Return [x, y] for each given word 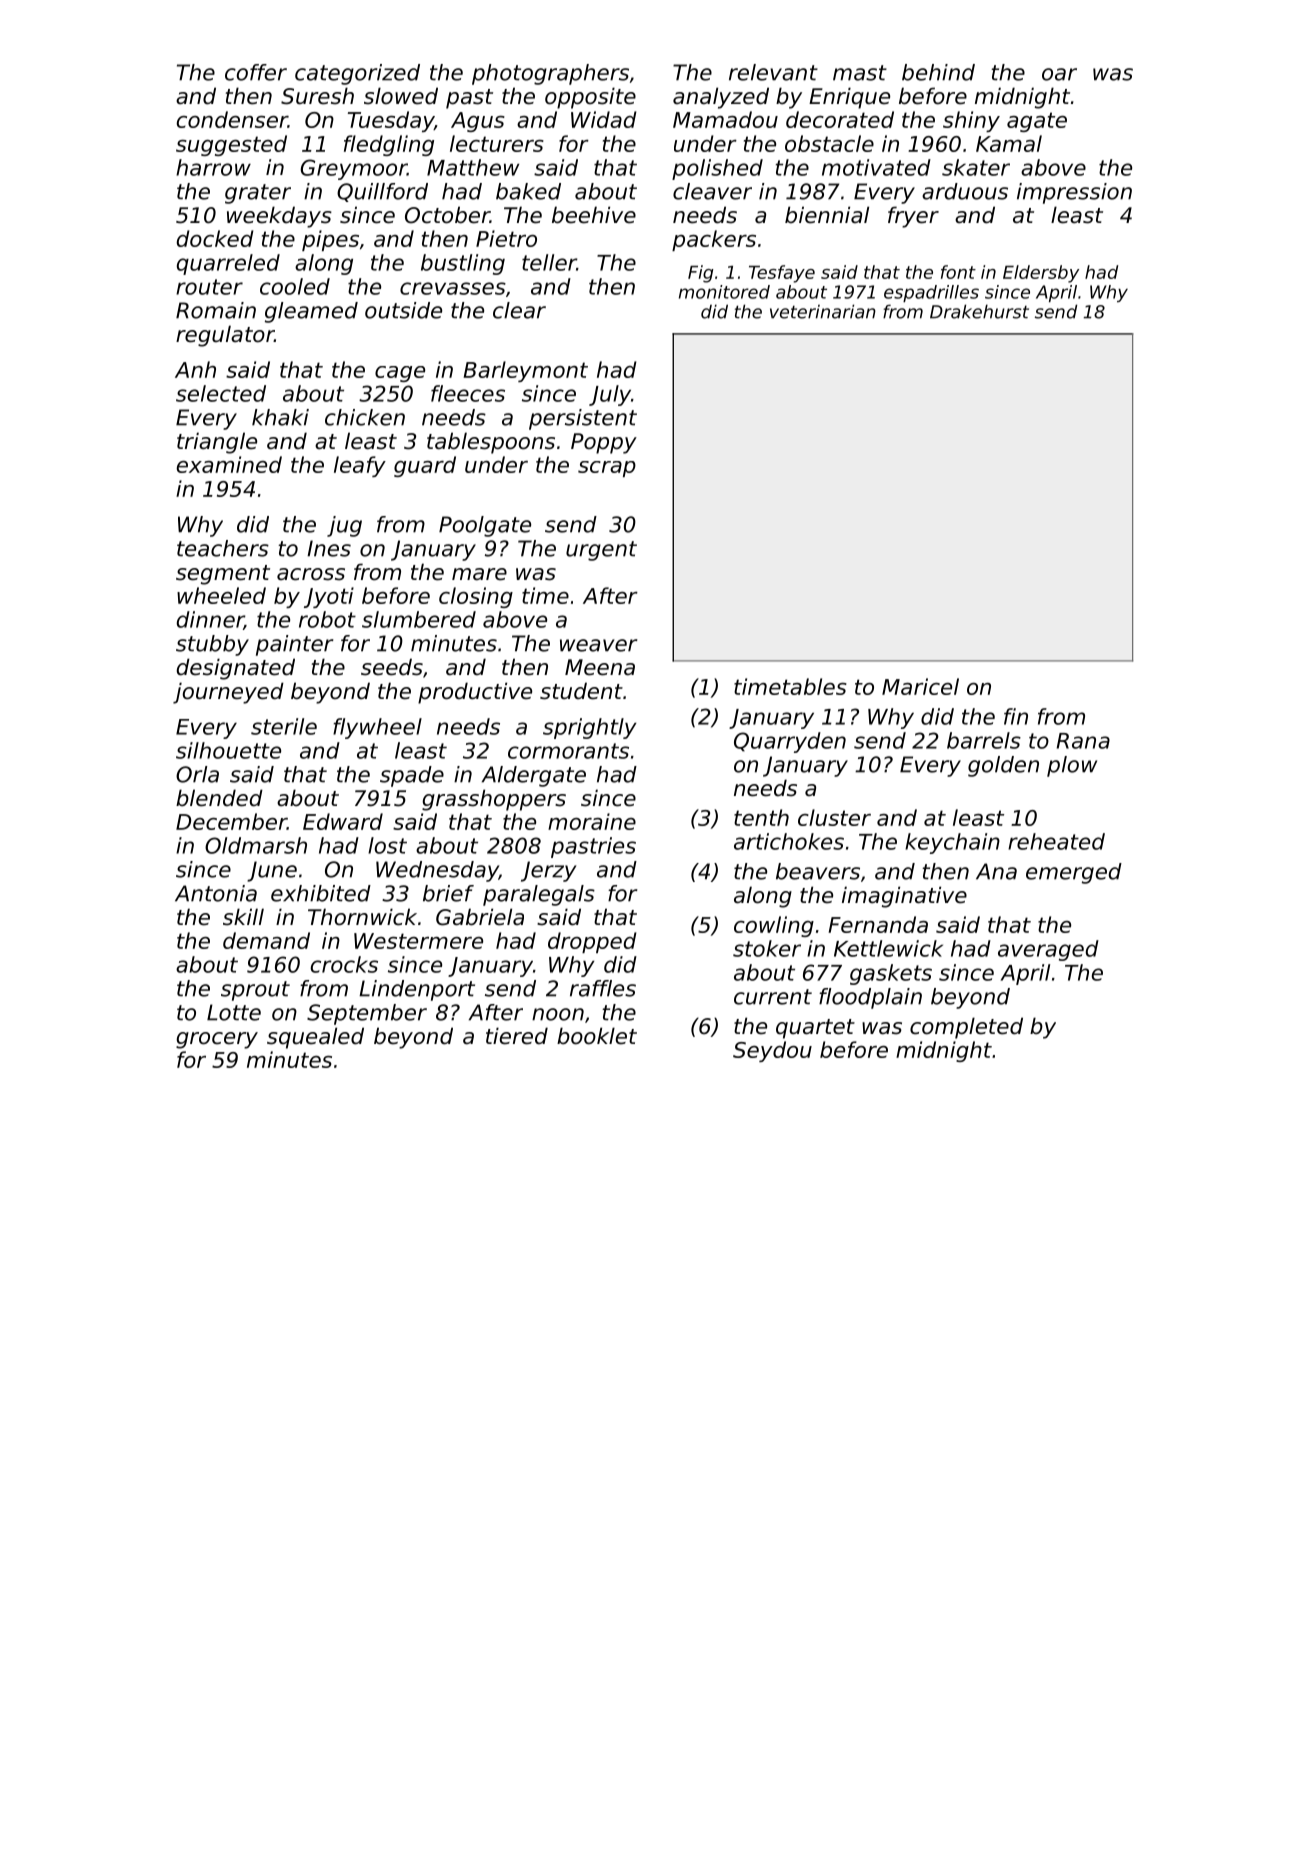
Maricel [920, 686]
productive [475, 693]
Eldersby [1041, 274]
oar [1059, 74]
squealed [315, 1038]
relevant [773, 72]
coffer [256, 72]
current [773, 997]
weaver [598, 645]
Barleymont [525, 371]
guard [425, 466]
